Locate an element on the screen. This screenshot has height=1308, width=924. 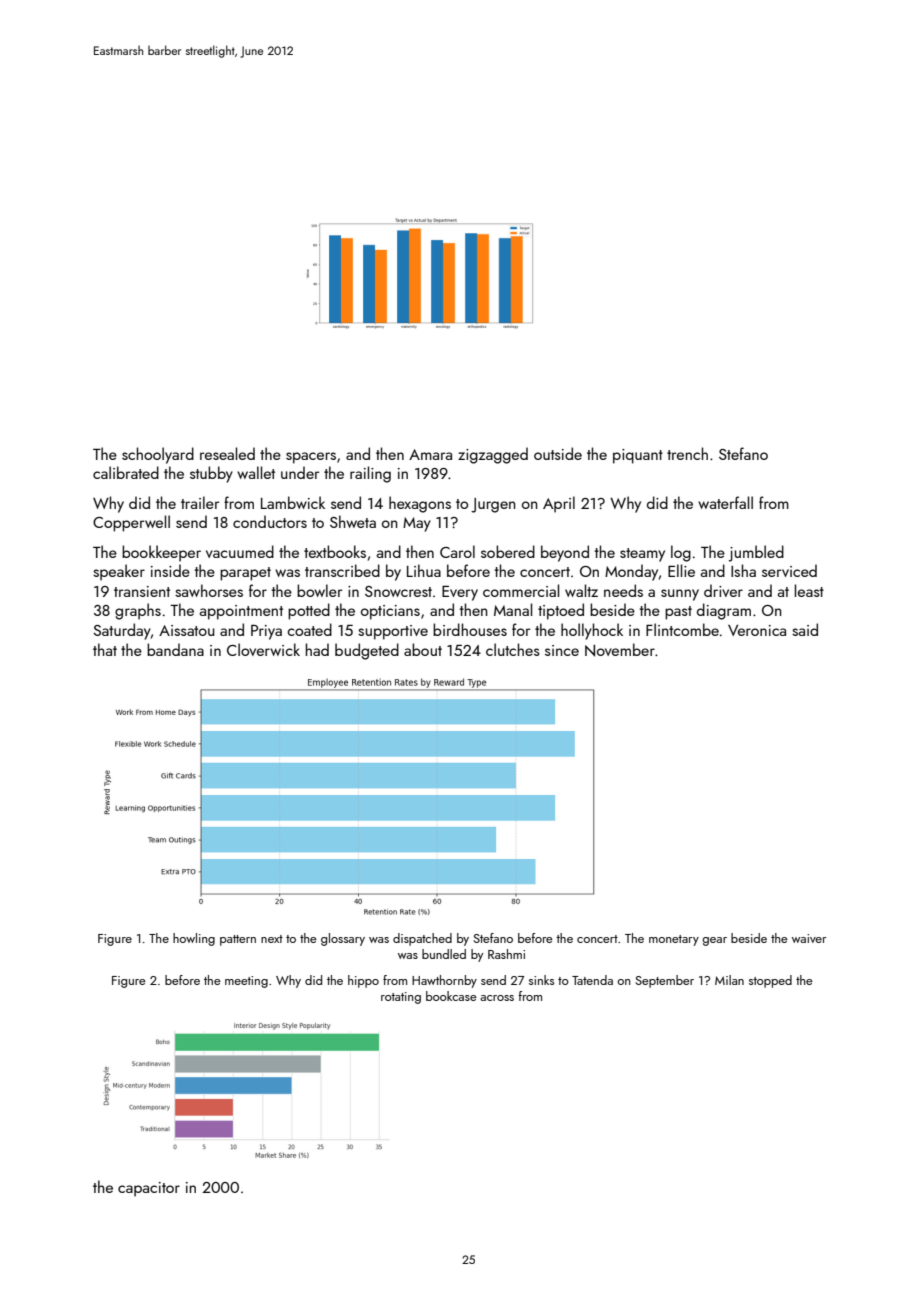
stopped is located at coordinates (770, 981).
